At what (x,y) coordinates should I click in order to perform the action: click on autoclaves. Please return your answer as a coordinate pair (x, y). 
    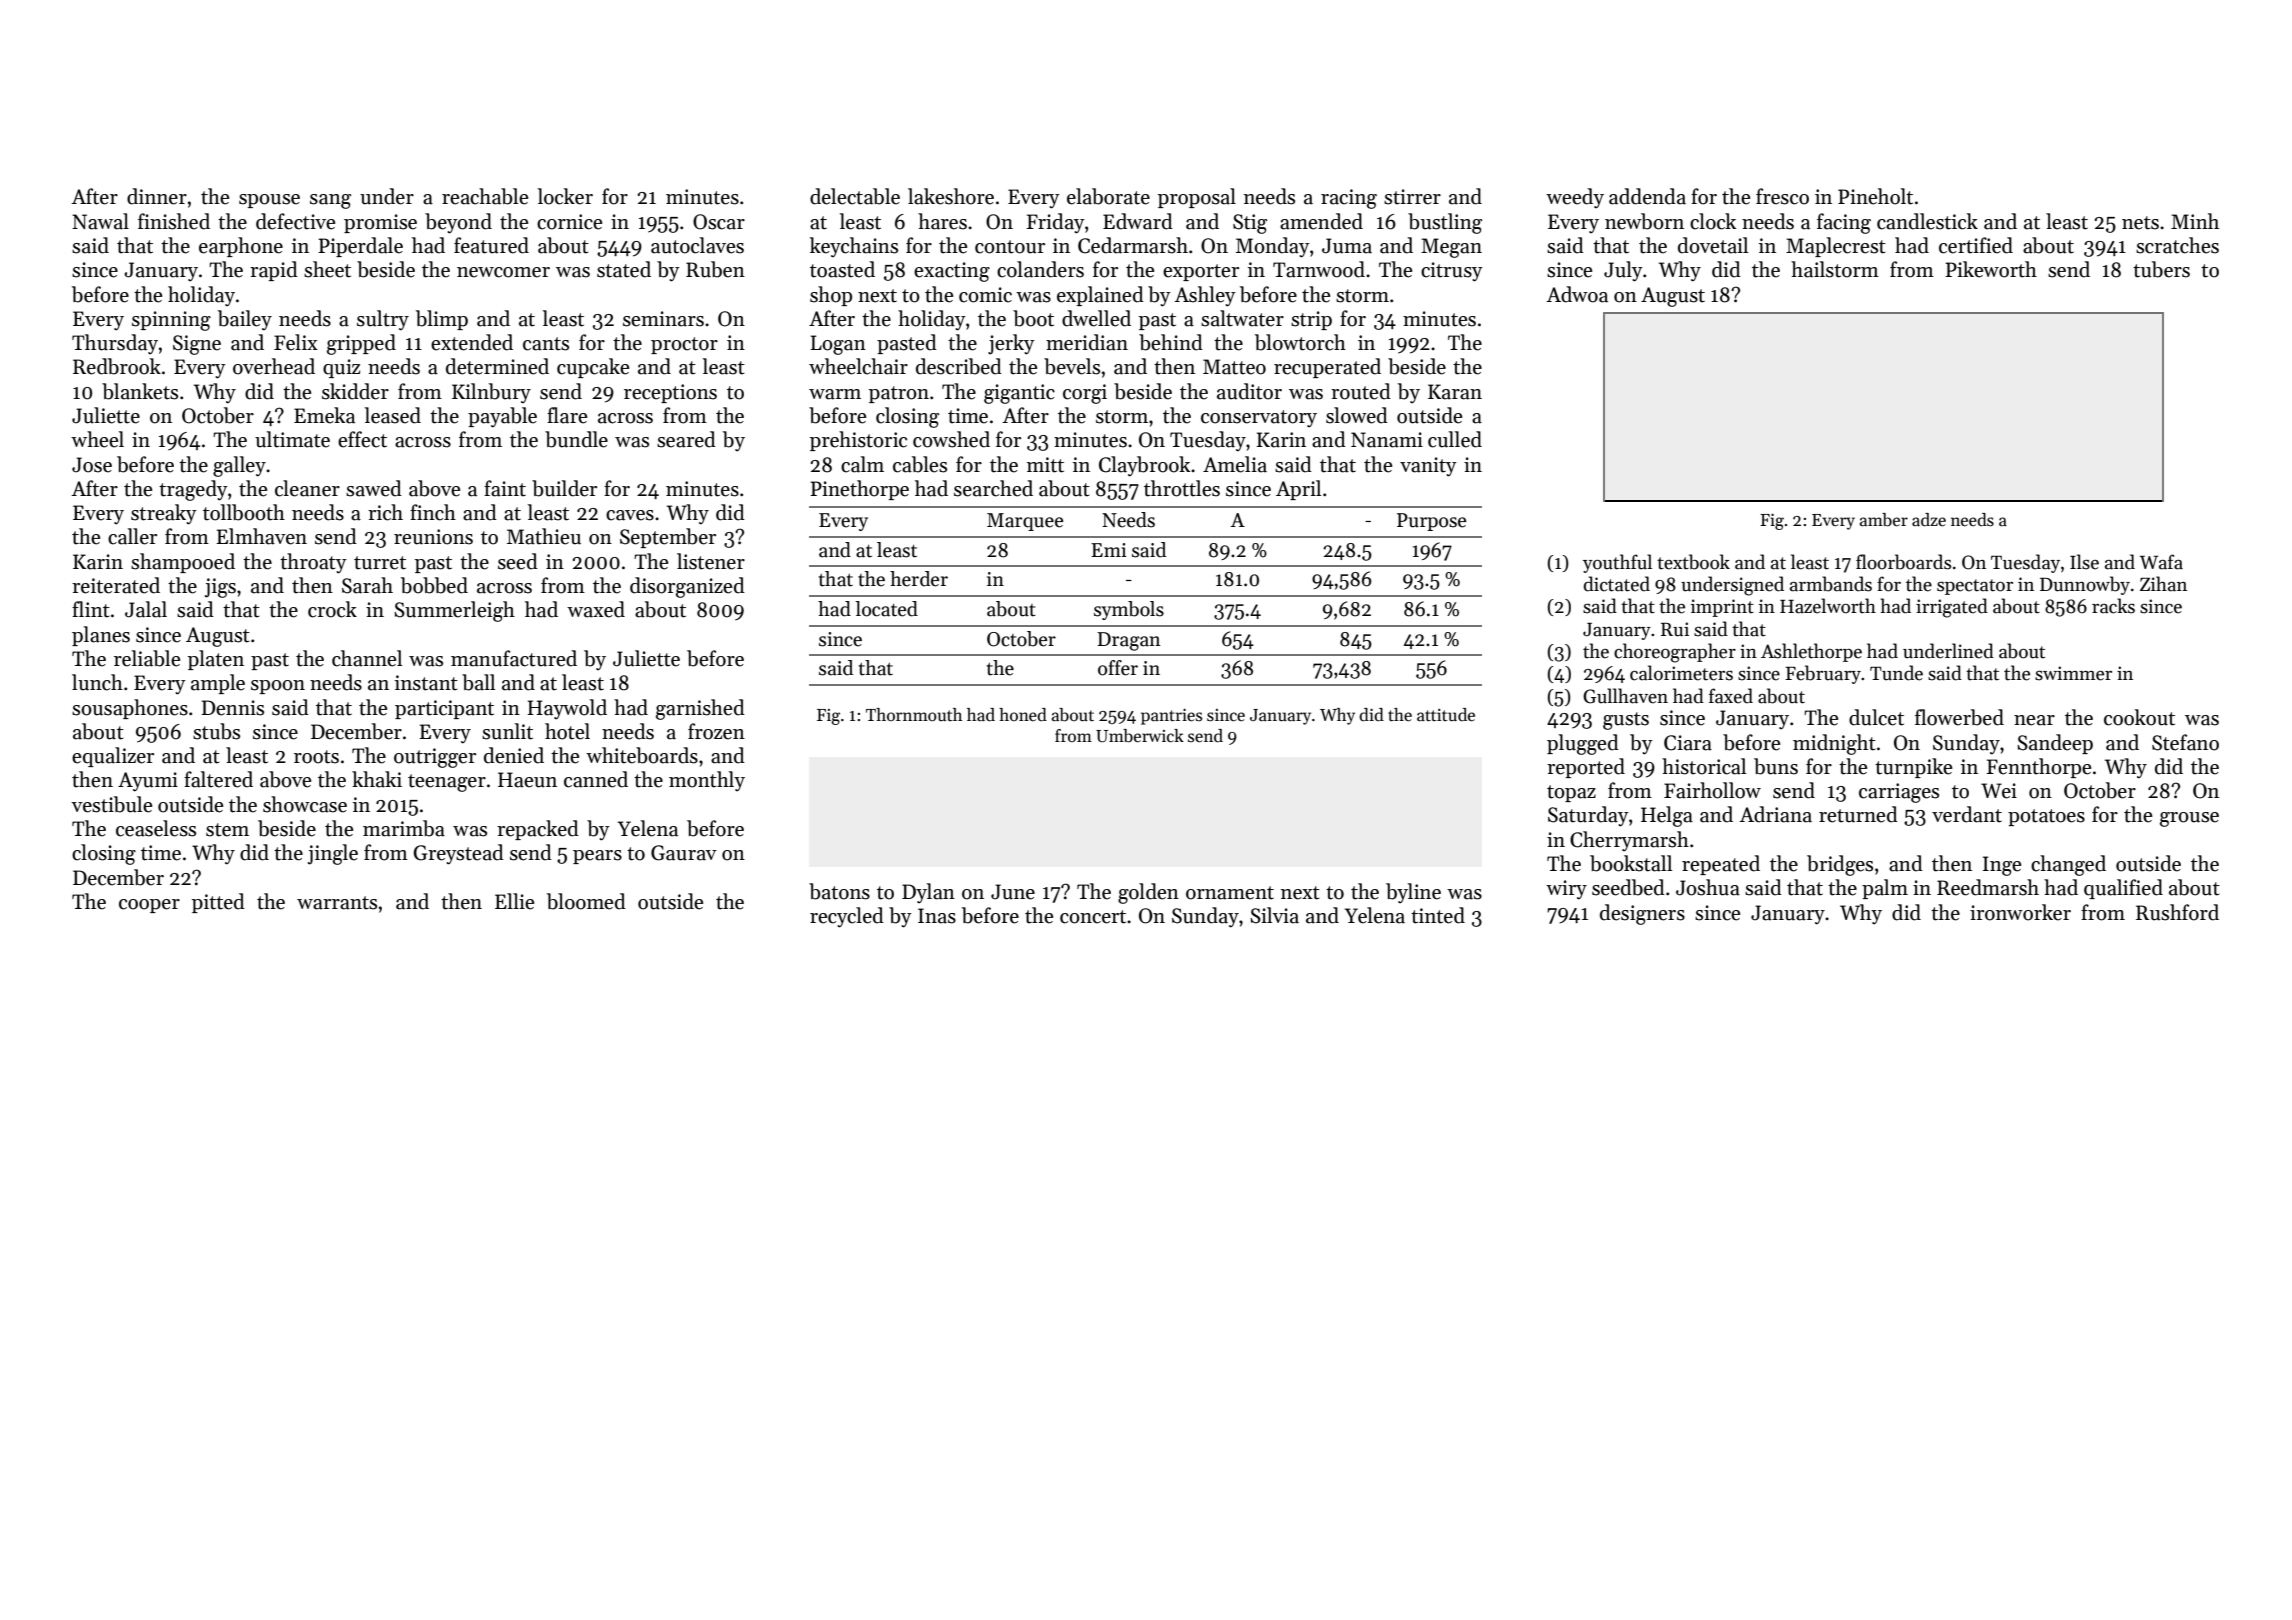
    Looking at the image, I should click on (697, 245).
